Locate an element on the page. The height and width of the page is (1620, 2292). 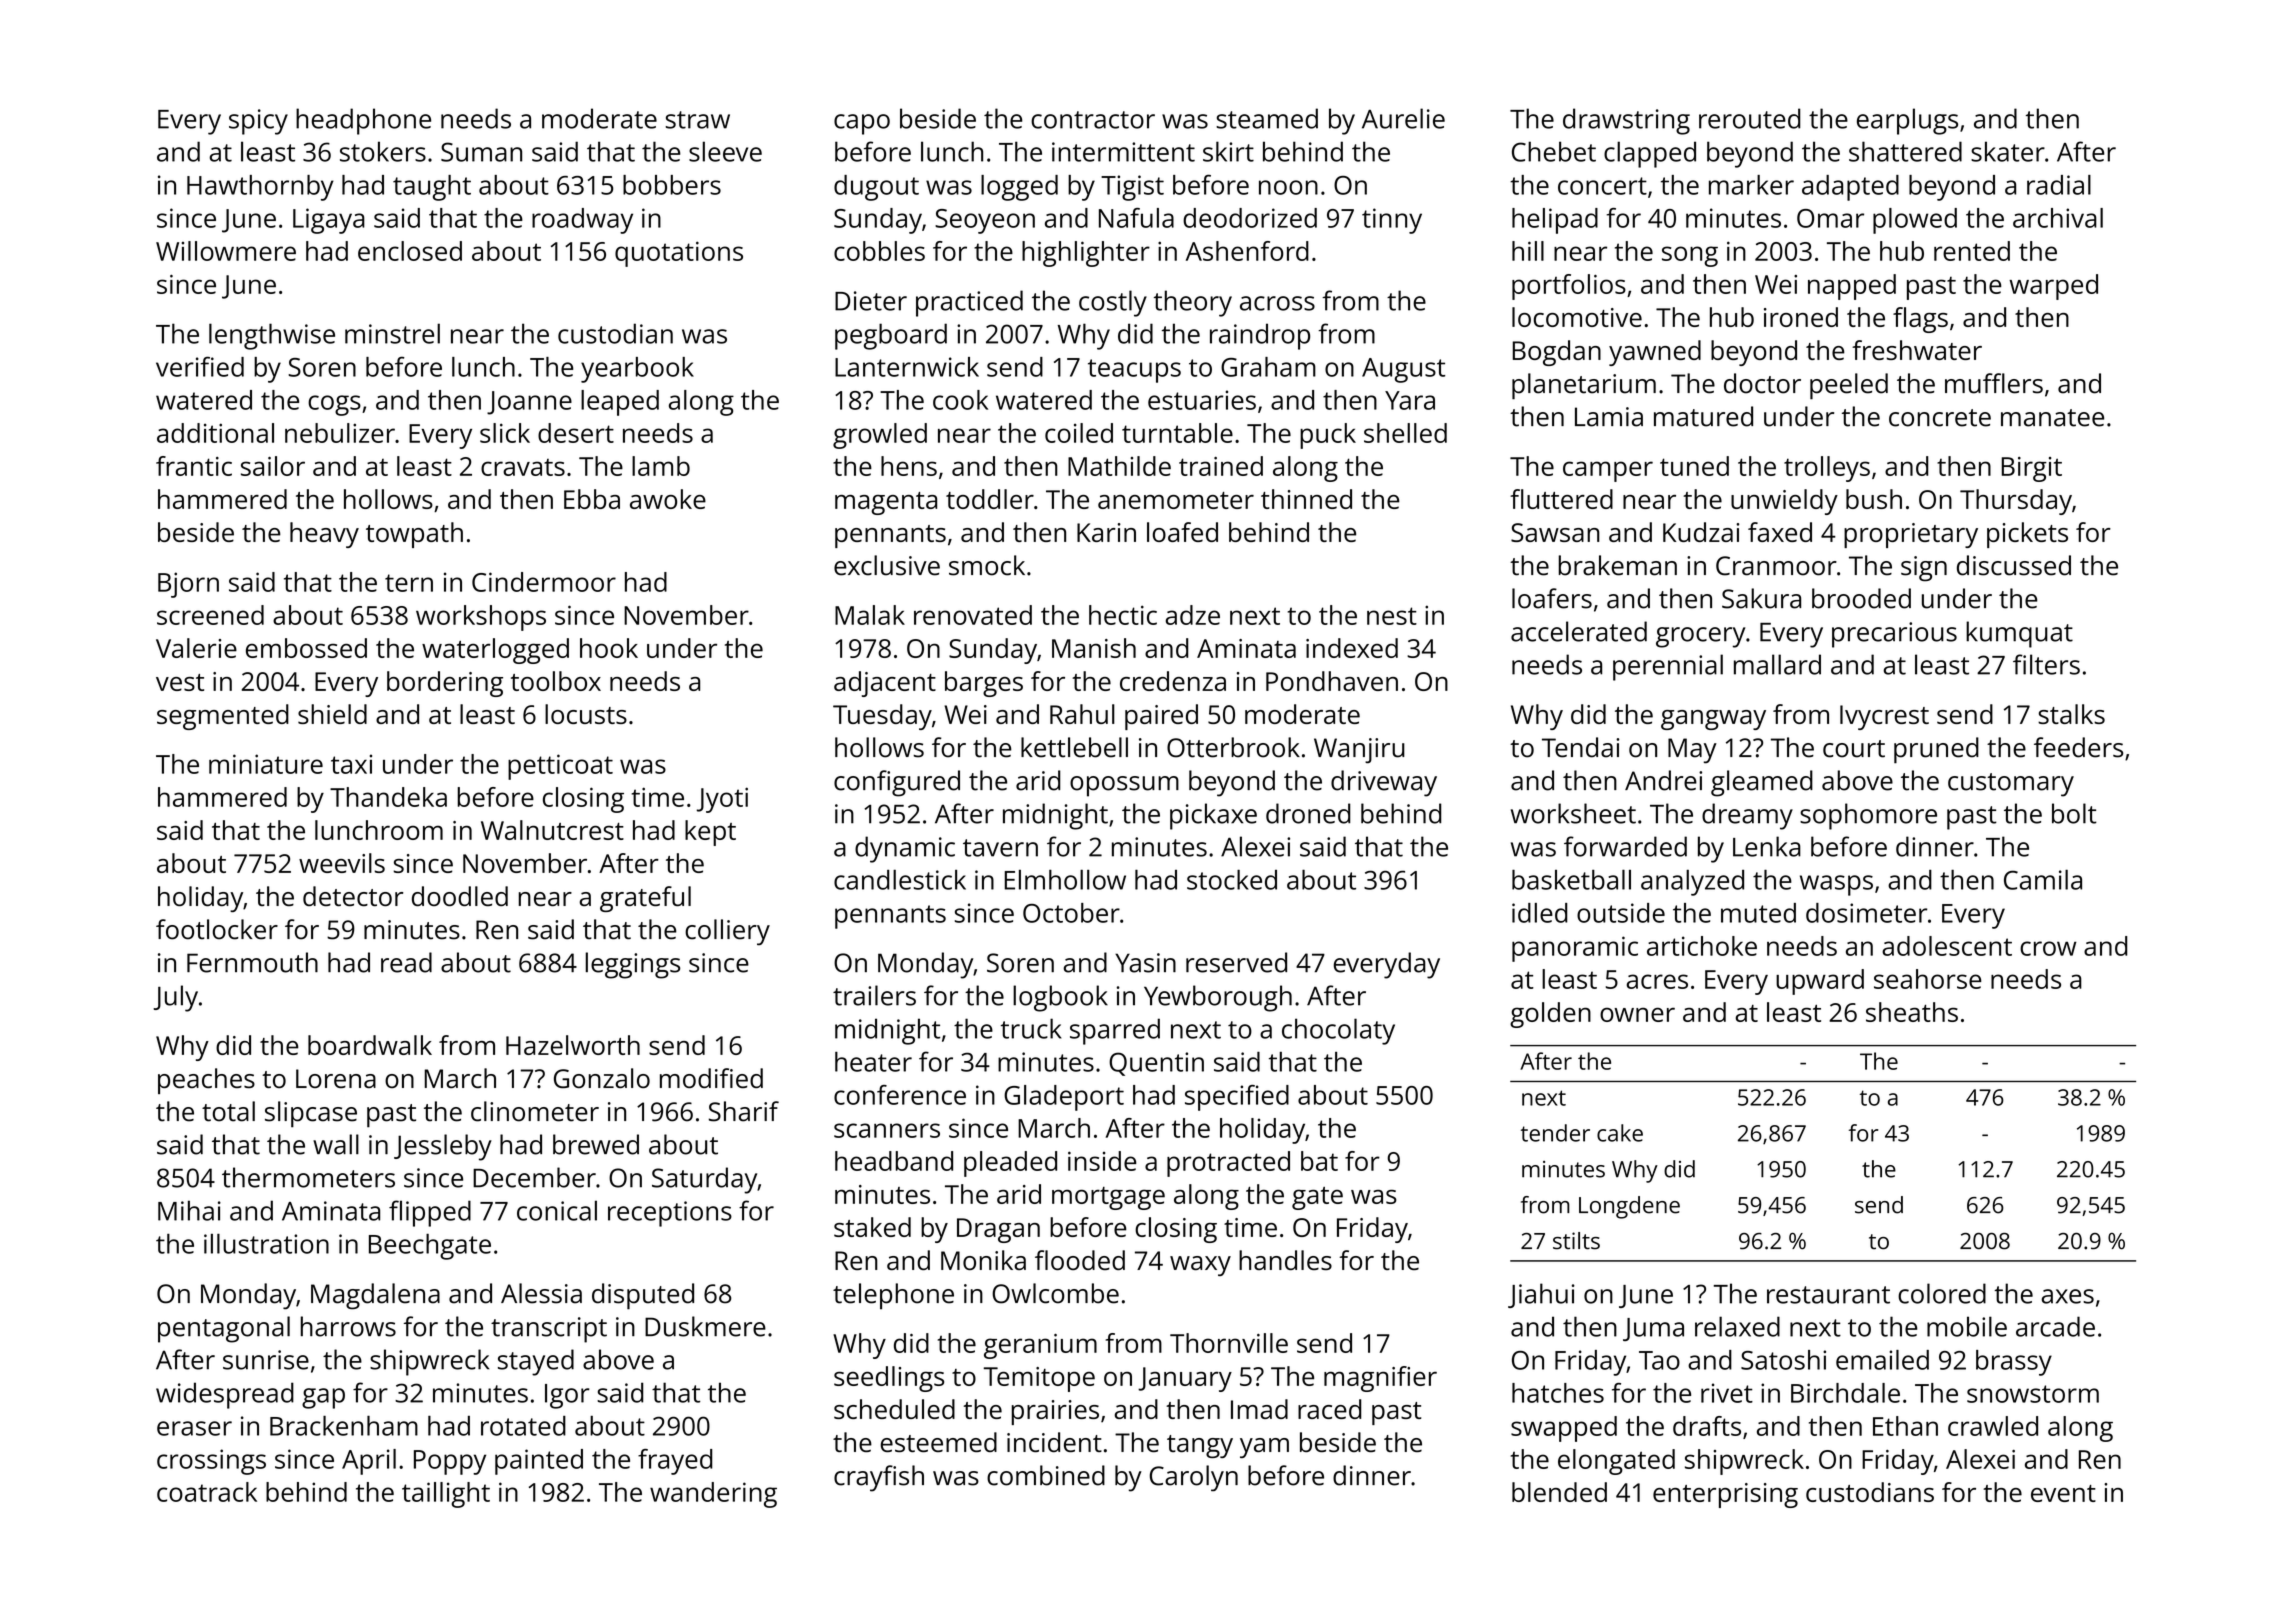
telephone is located at coordinates (893, 1296).
